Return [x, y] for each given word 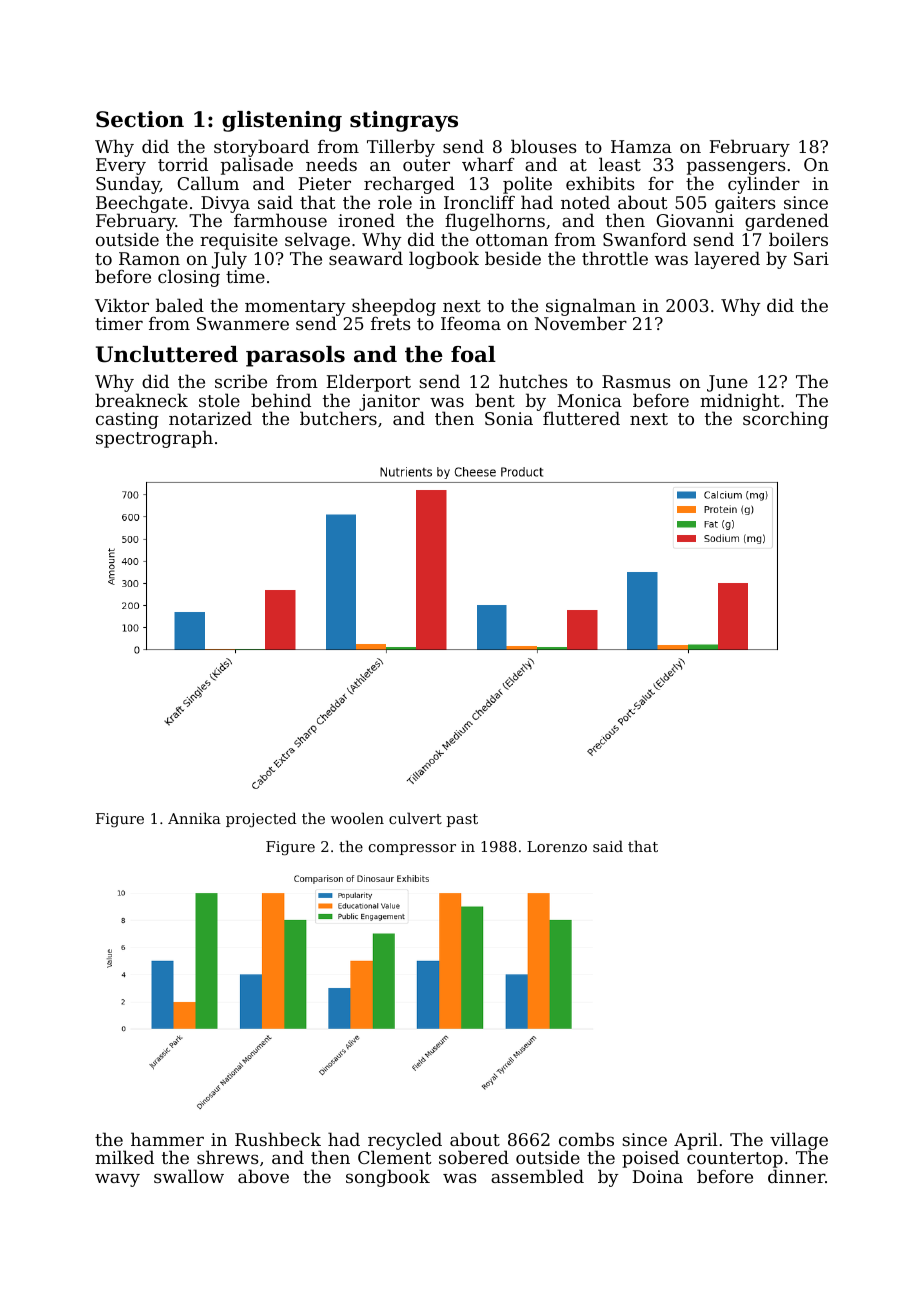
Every [121, 166]
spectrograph [154, 439]
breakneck [141, 400]
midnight [740, 402]
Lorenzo [557, 846]
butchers [338, 418]
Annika [194, 818]
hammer [167, 1139]
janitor [390, 403]
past [462, 820]
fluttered [581, 418]
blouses [544, 146]
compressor [412, 849]
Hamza [641, 146]
